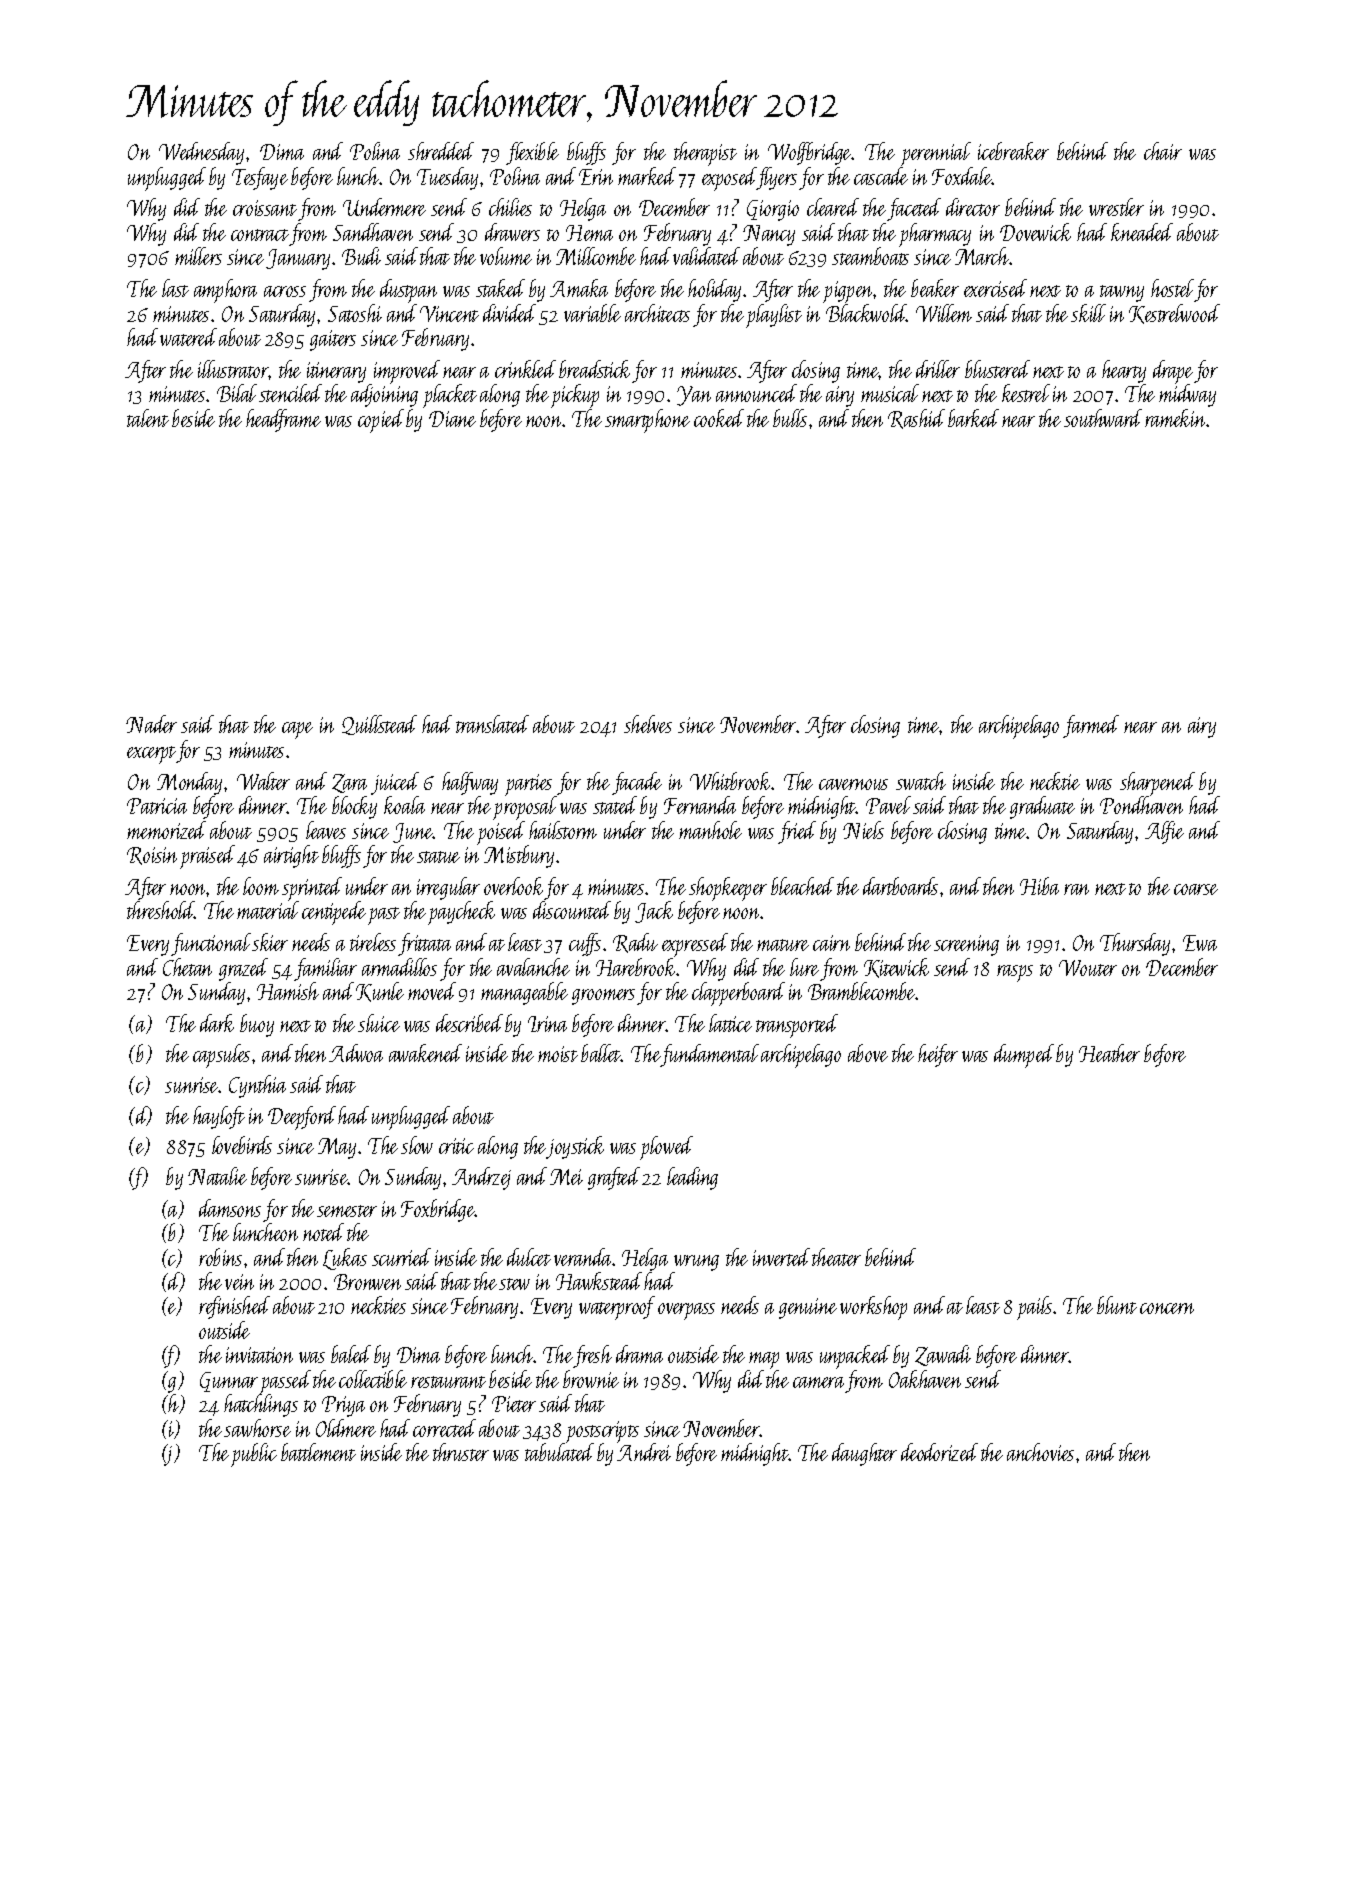 The height and width of the document is (1902, 1345). I want to click on midway, so click(1187, 395).
